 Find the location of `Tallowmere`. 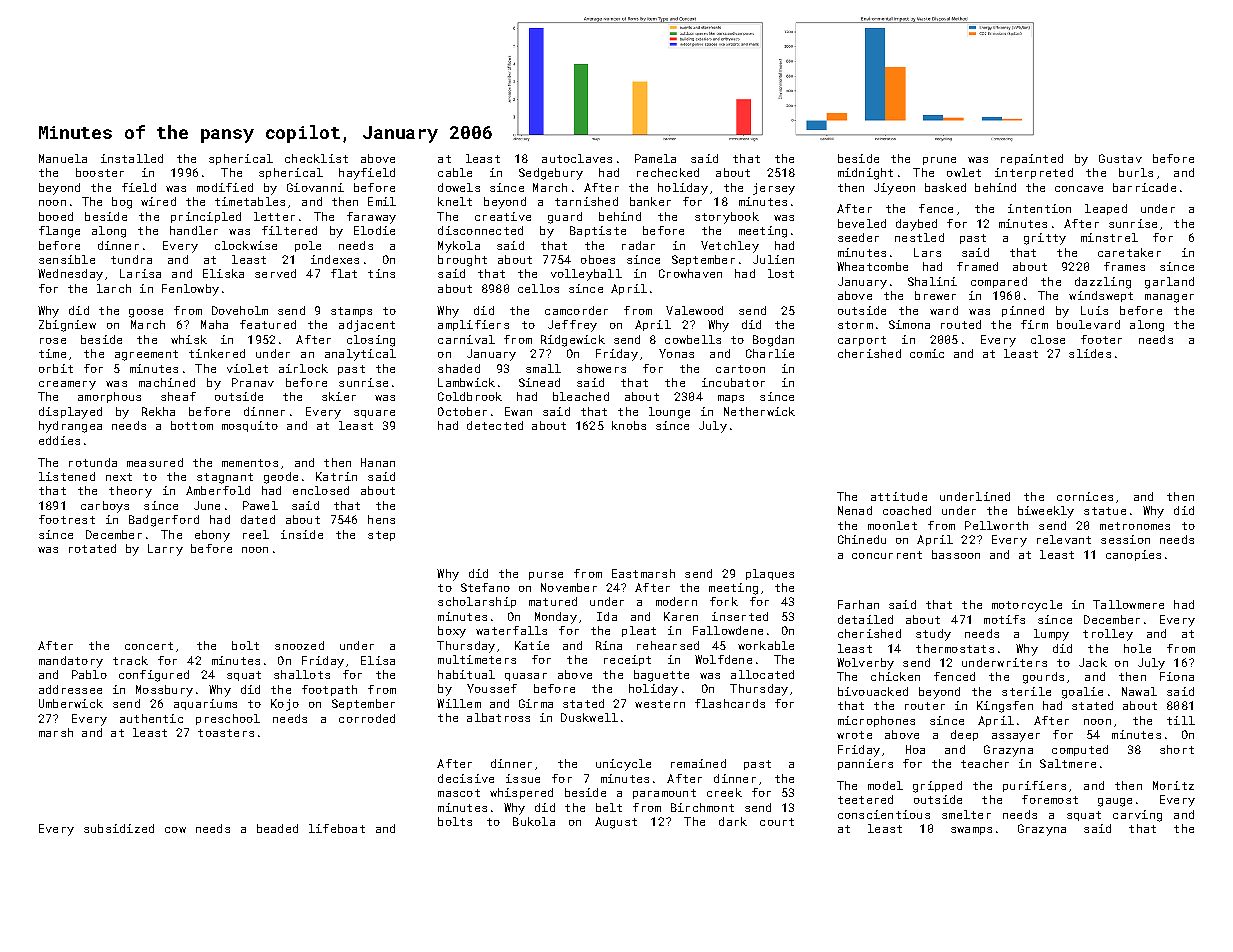

Tallowmere is located at coordinates (1128, 604).
